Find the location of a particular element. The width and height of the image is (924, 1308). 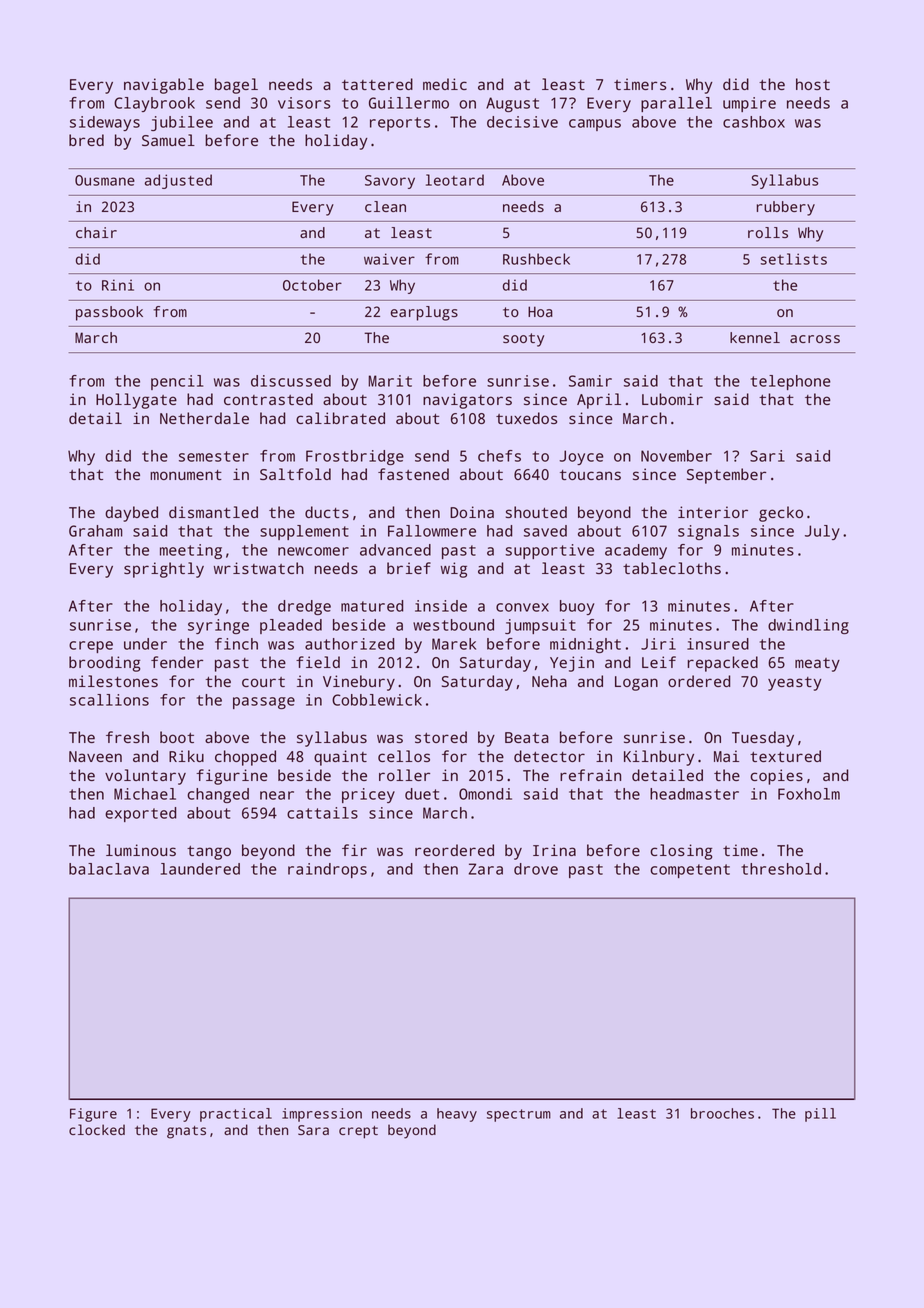

competent is located at coordinates (690, 871).
